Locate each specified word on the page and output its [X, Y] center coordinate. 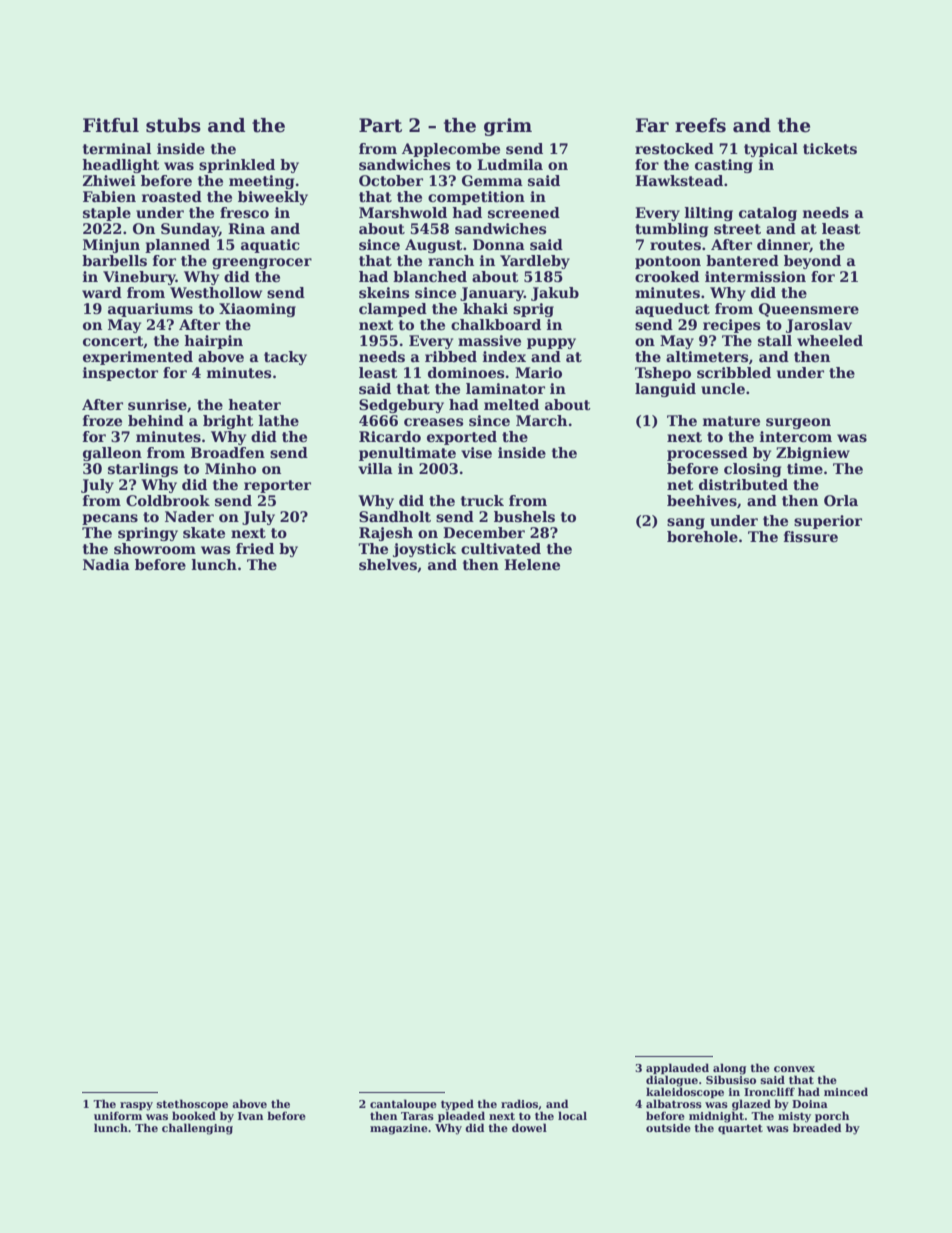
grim [508, 127]
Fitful [111, 125]
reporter [277, 486]
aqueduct [672, 310]
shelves [388, 564]
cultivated [501, 548]
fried [255, 548]
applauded [677, 1068]
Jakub [555, 294]
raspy [136, 1106]
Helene [532, 564]
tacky [285, 358]
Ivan [250, 1116]
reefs [700, 125]
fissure [811, 536]
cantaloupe [403, 1104]
